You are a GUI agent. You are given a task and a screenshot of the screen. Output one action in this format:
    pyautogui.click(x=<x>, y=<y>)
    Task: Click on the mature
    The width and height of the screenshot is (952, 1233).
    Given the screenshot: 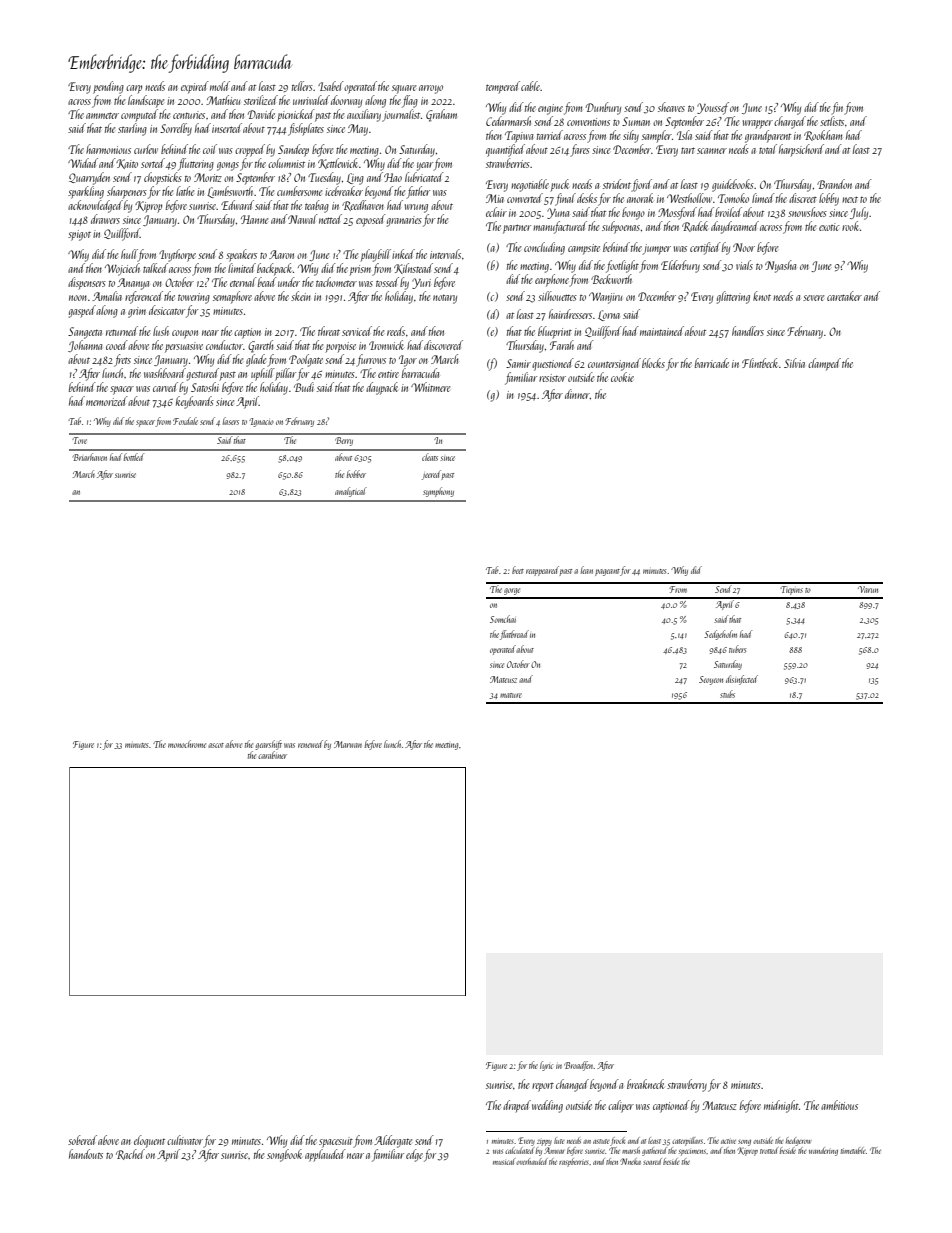 What is the action you would take?
    pyautogui.click(x=511, y=695)
